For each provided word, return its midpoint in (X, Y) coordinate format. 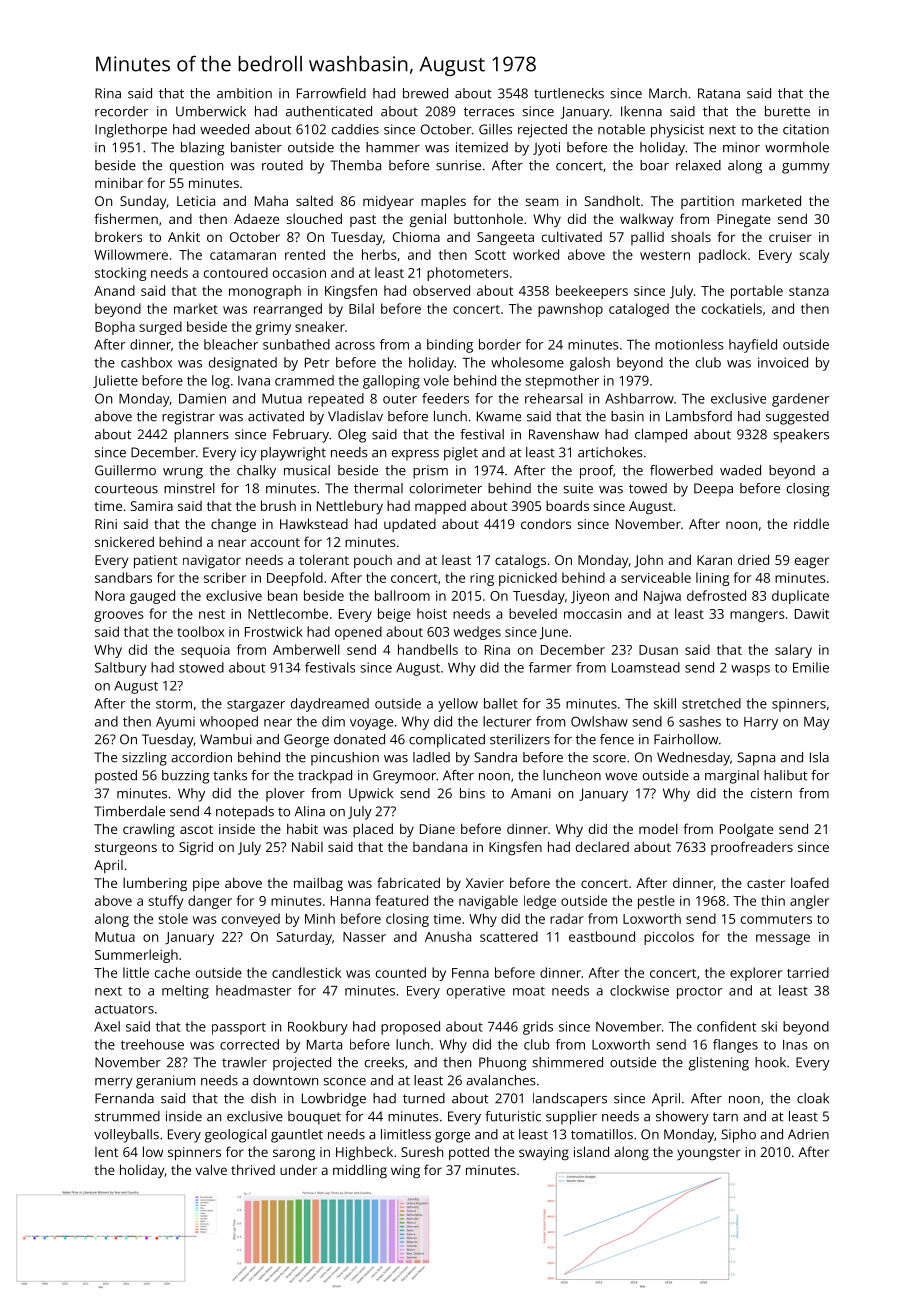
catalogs (520, 561)
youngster (709, 1154)
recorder (122, 111)
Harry (761, 723)
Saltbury (121, 669)
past (363, 221)
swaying (544, 1153)
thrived (253, 1169)
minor (741, 147)
